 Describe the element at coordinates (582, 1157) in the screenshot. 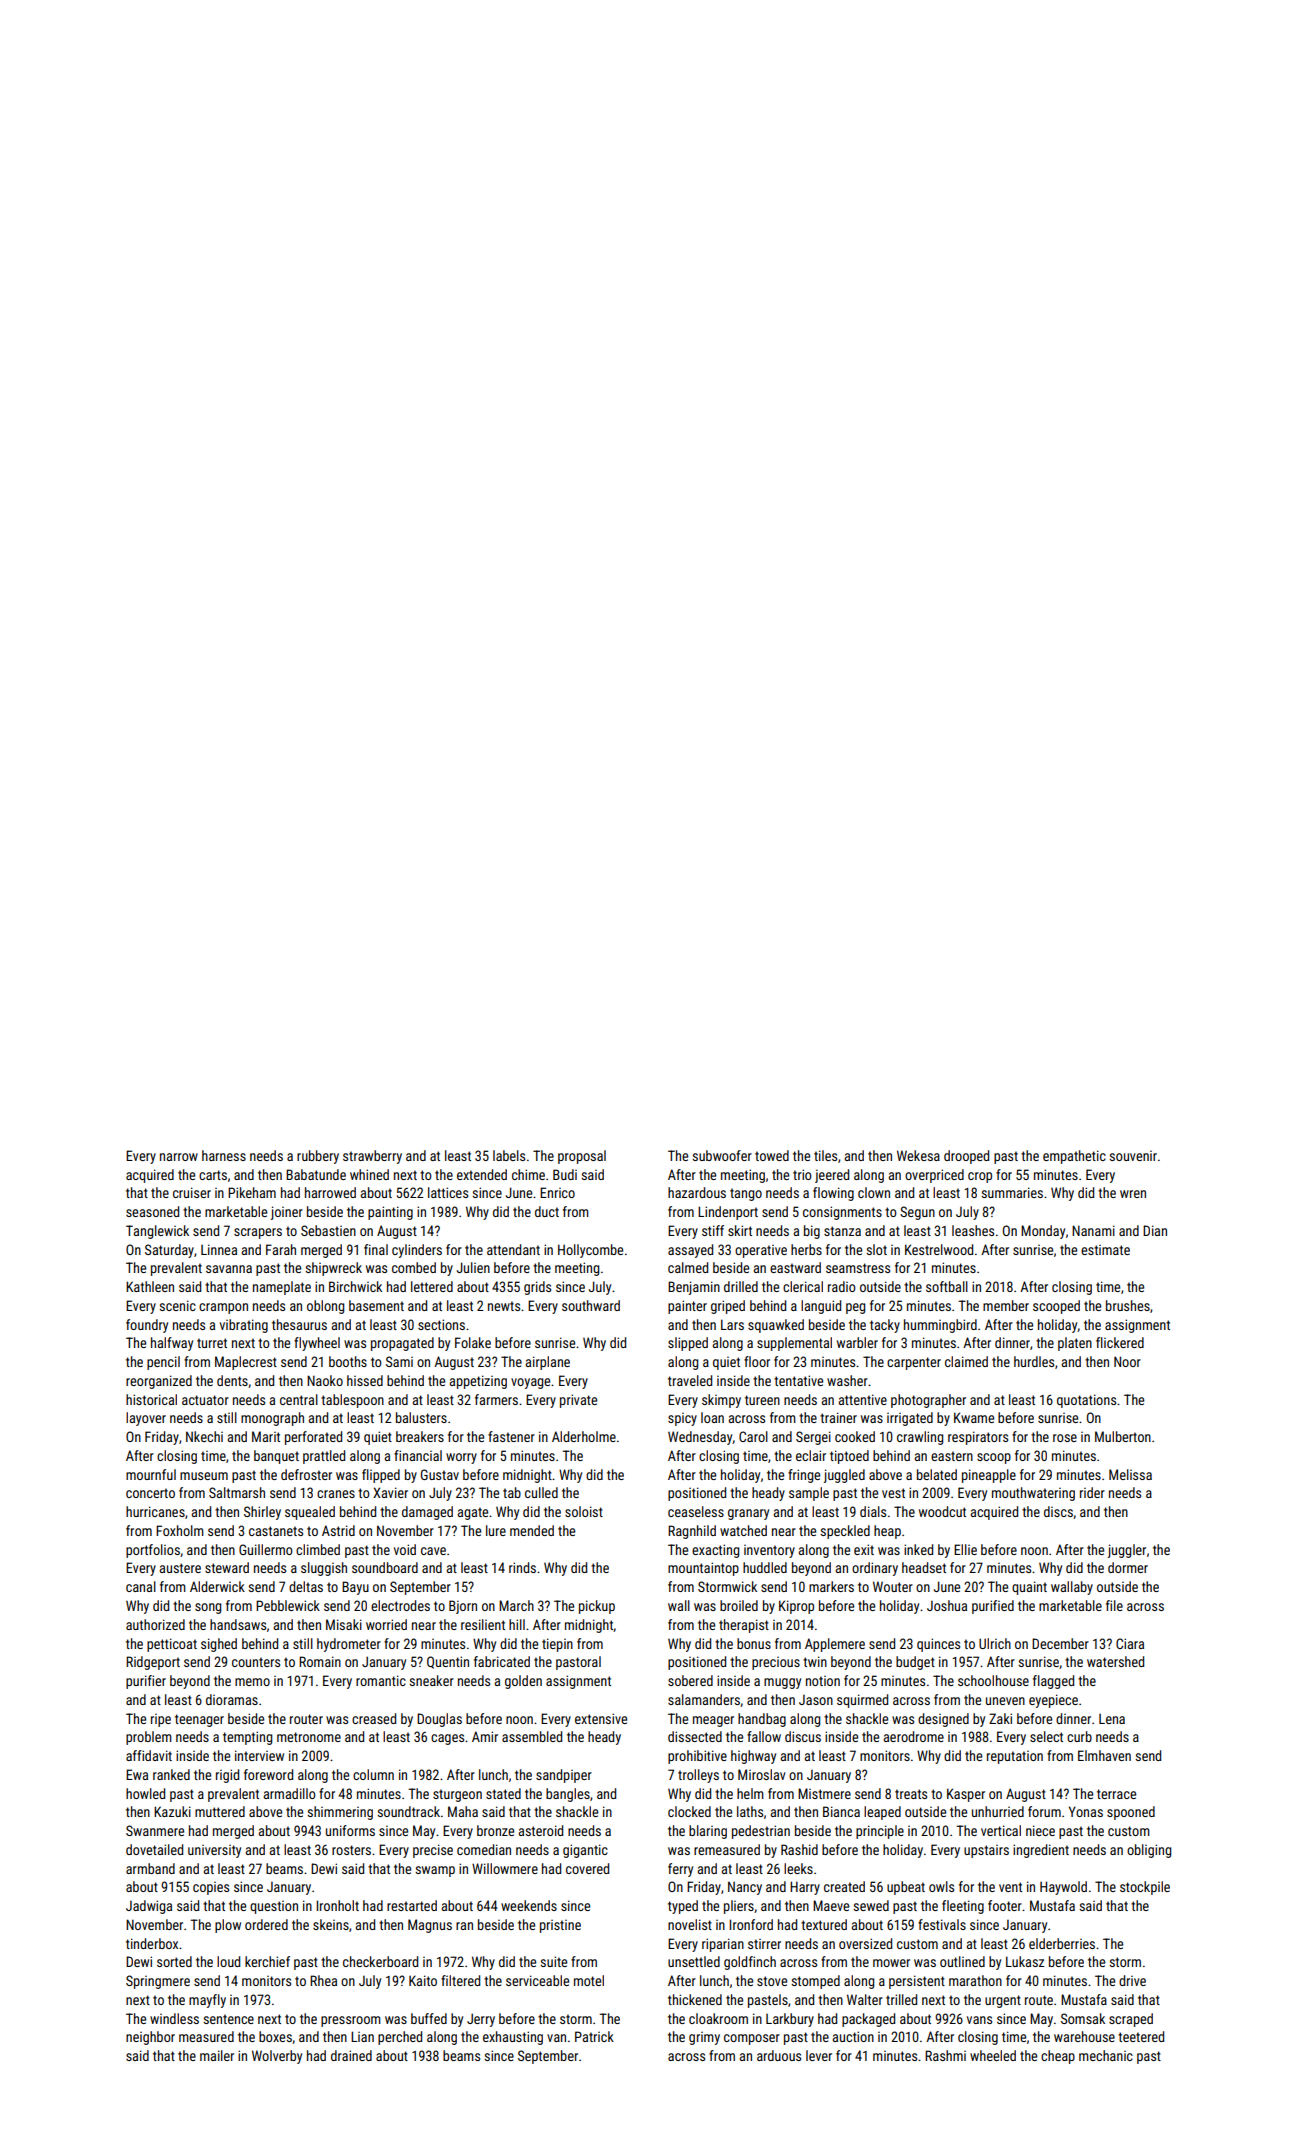

I see `proposal` at that location.
